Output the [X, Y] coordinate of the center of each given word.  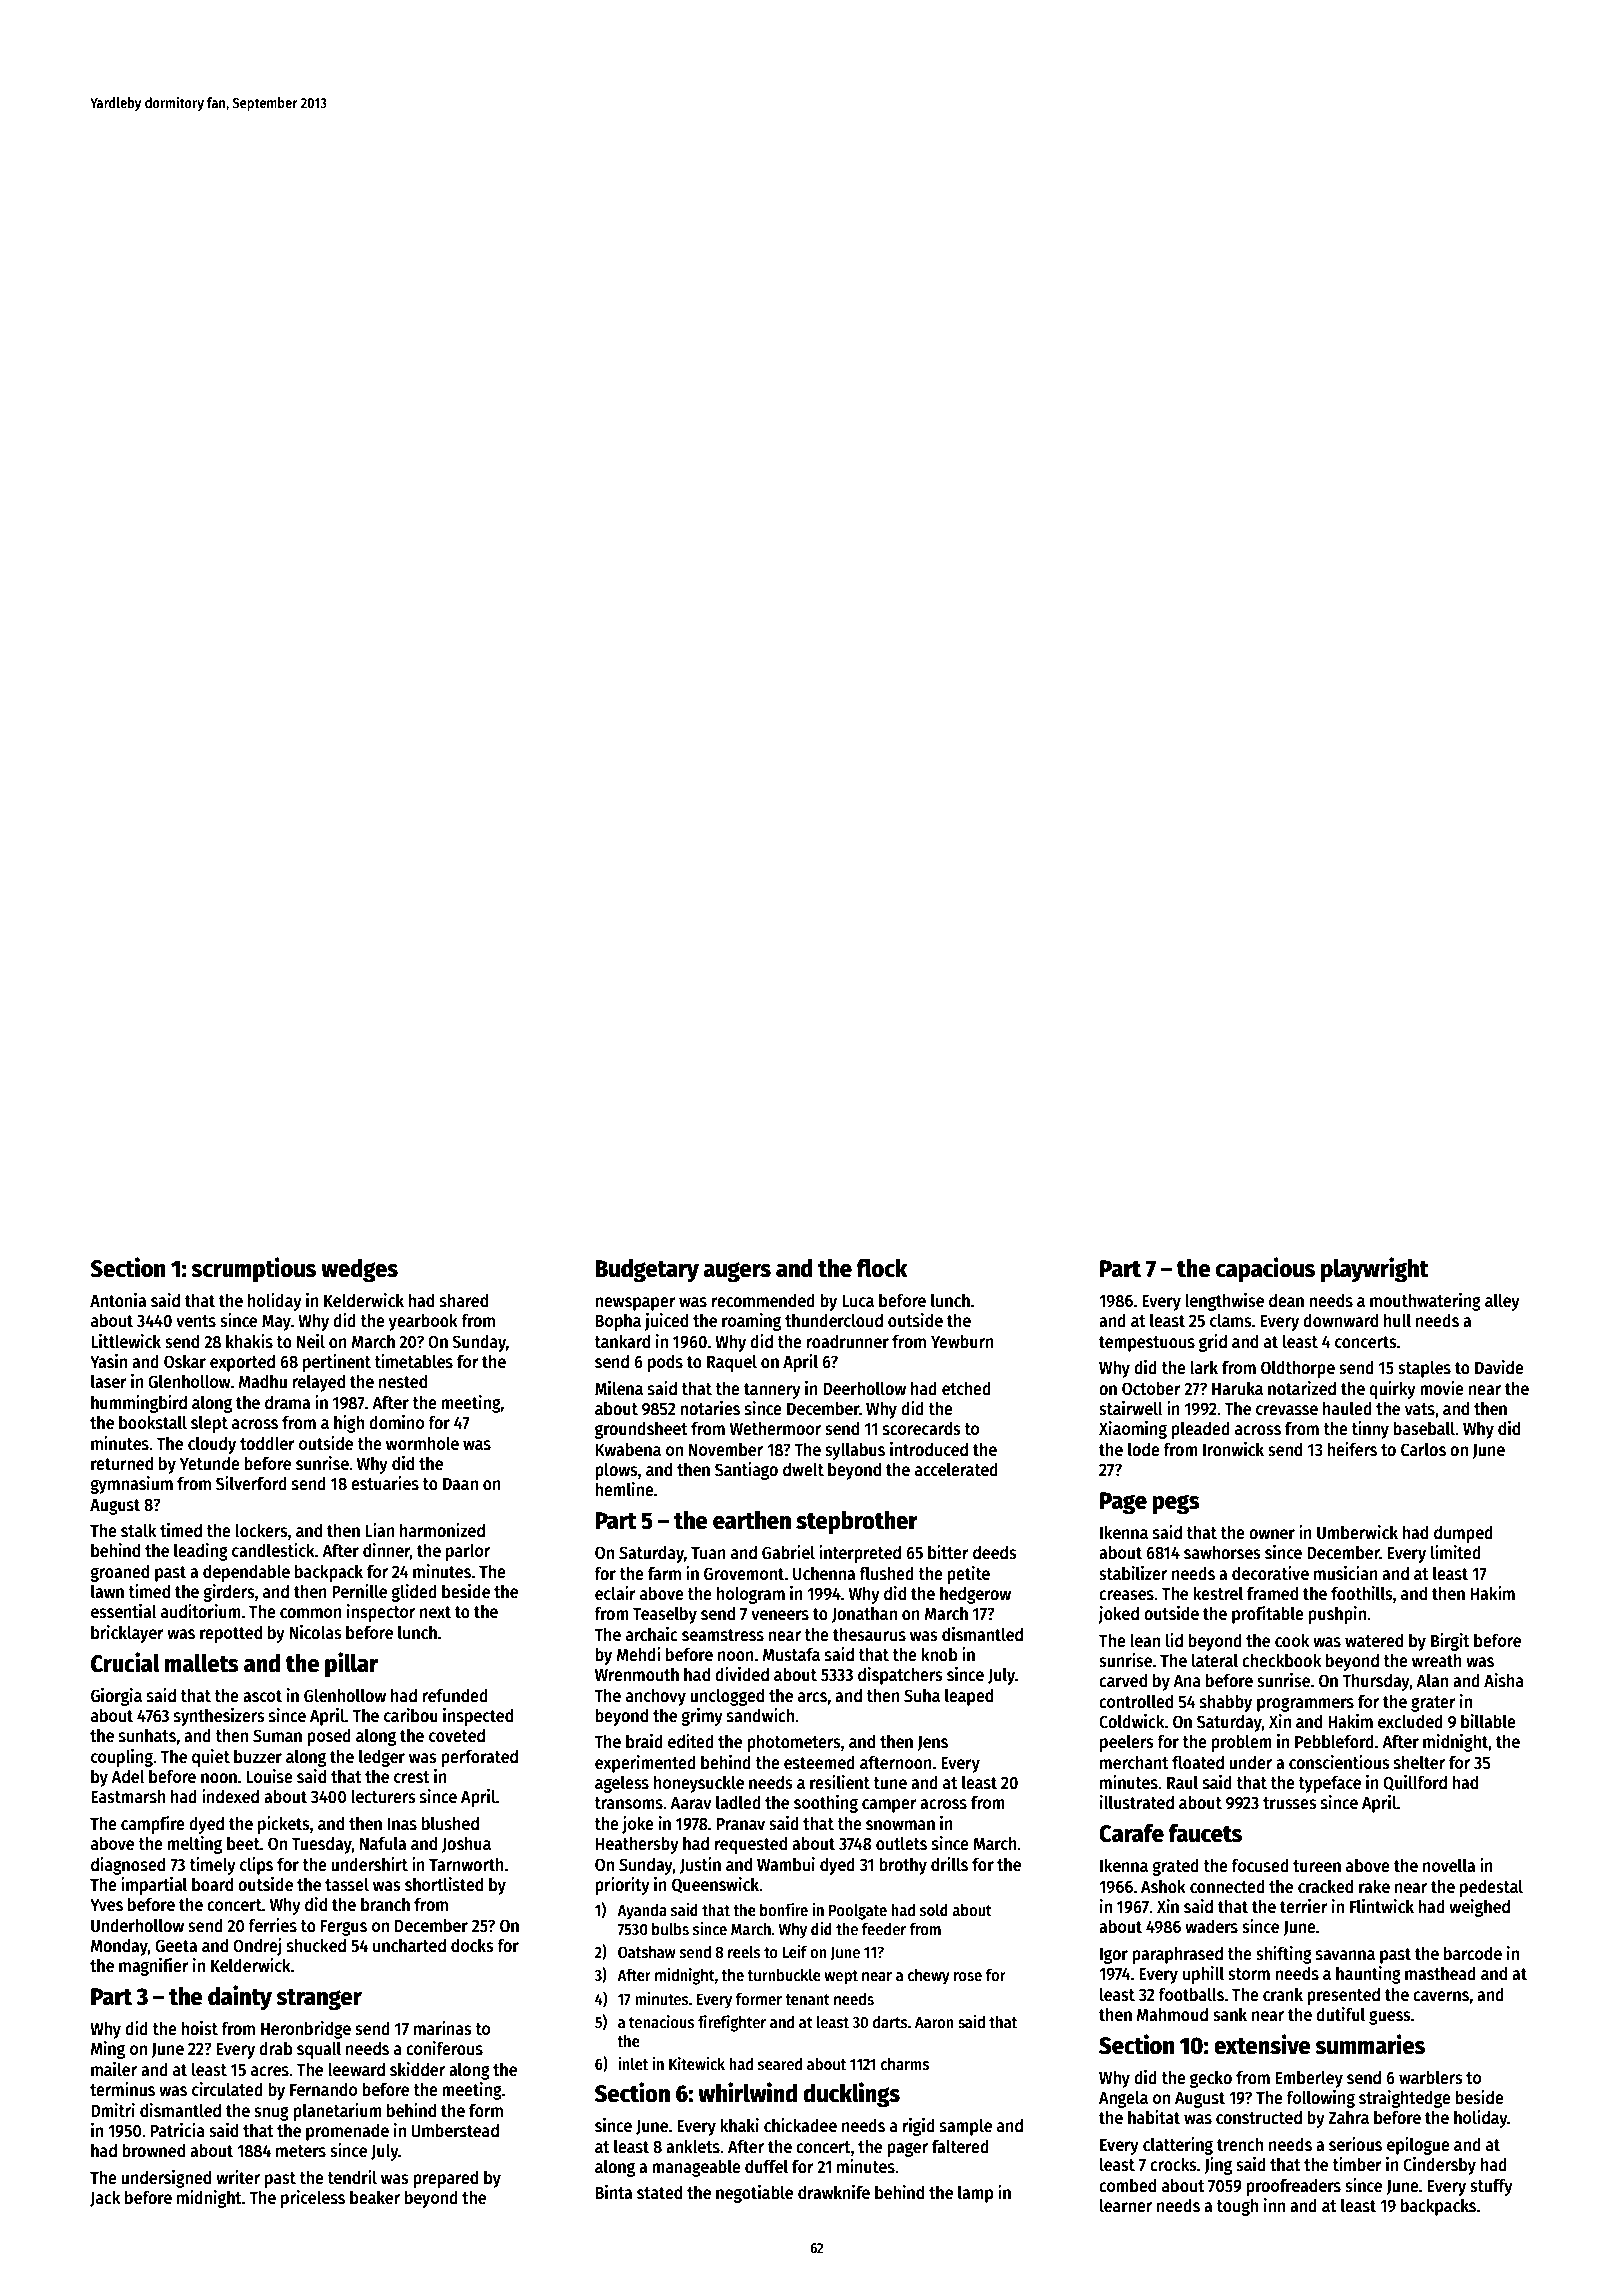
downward [1340, 1320]
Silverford [251, 1483]
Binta [614, 2192]
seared [780, 2063]
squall [319, 2050]
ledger [382, 1758]
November [726, 1449]
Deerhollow [864, 1388]
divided [742, 1674]
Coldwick [1132, 1721]
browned [153, 2150]
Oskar [185, 1361]
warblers [1431, 2077]
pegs [1176, 1504]
